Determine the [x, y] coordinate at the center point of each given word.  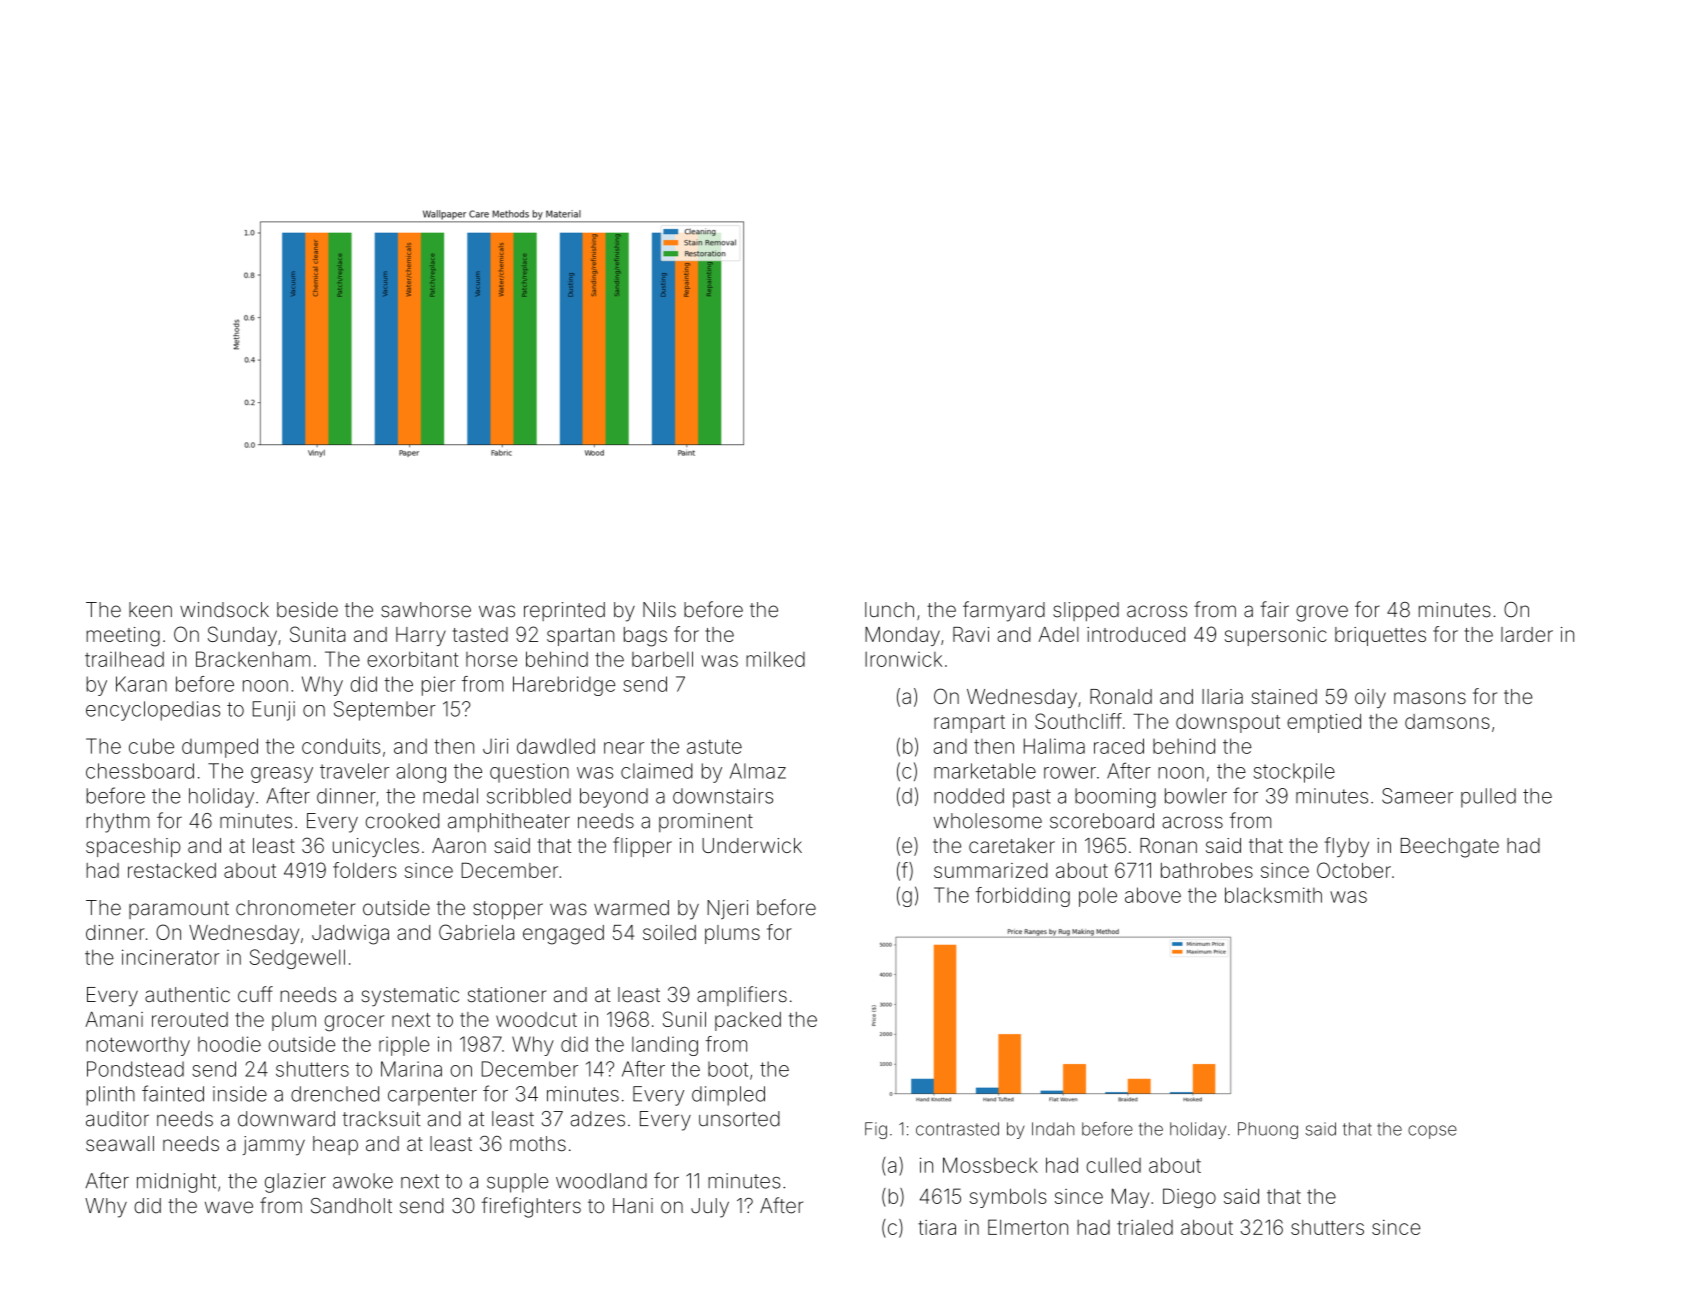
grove [1322, 613]
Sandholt [351, 1206]
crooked [402, 821]
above [1153, 895]
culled [1113, 1165]
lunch [889, 609]
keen [150, 610]
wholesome [988, 821]
